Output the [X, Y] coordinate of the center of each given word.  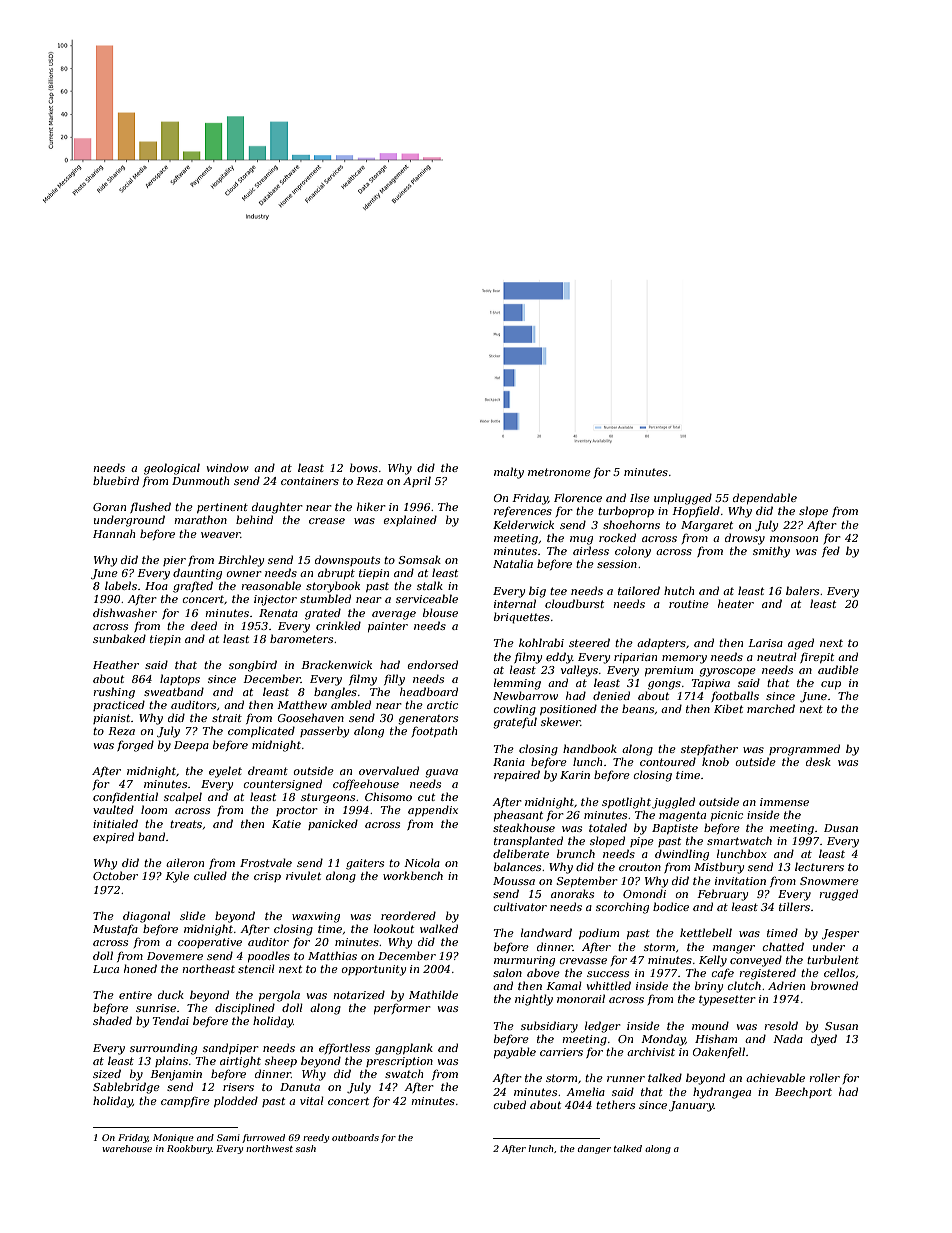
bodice [671, 906]
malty [509, 473]
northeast [209, 968]
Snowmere [829, 881]
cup [831, 685]
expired [113, 837]
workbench [413, 875]
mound [710, 1025]
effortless [344, 1048]
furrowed [263, 1138]
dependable [765, 498]
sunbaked [119, 638]
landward [546, 932]
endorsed [432, 664]
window [228, 467]
